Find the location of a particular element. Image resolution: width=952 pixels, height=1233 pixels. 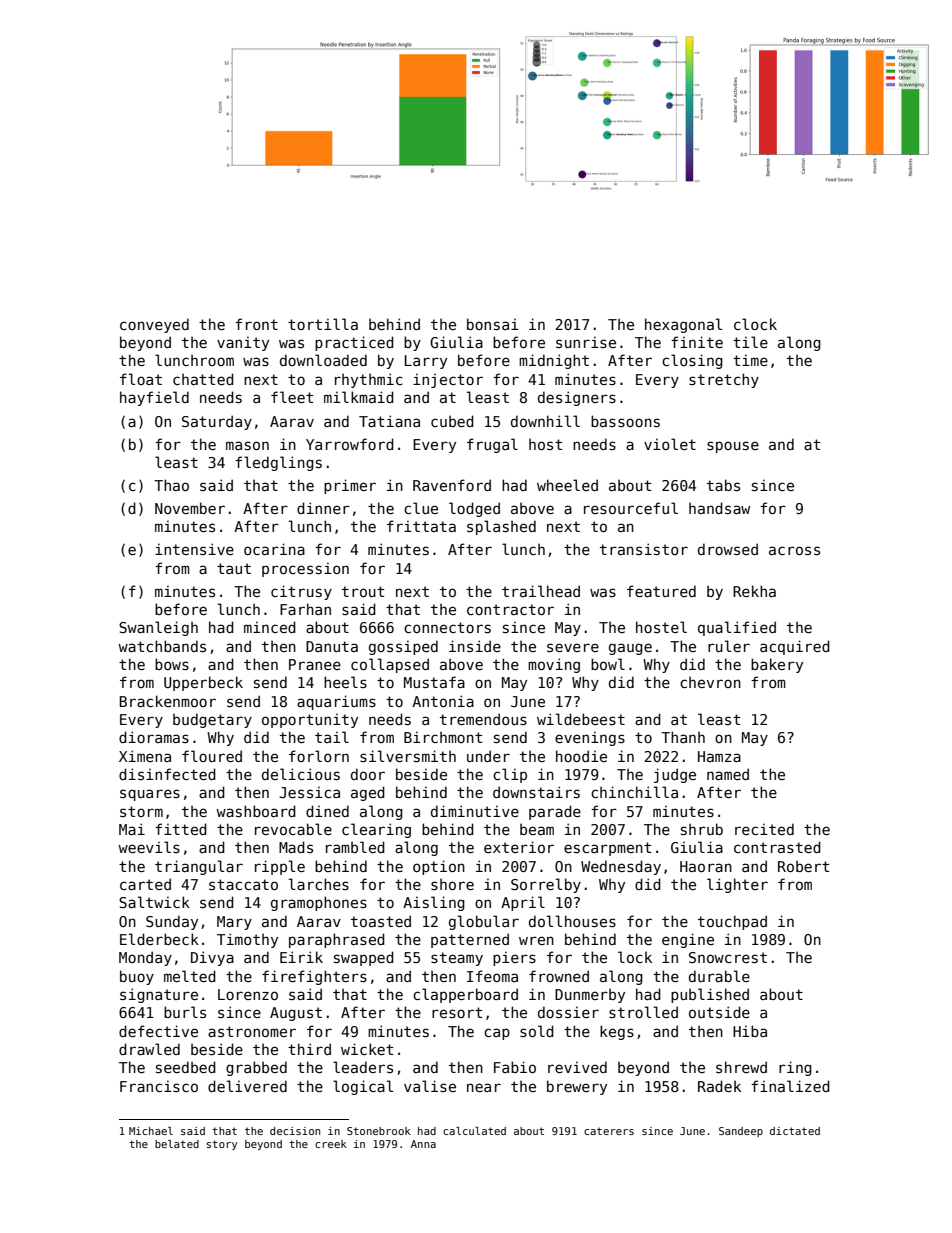

Hiba is located at coordinates (750, 1031).
